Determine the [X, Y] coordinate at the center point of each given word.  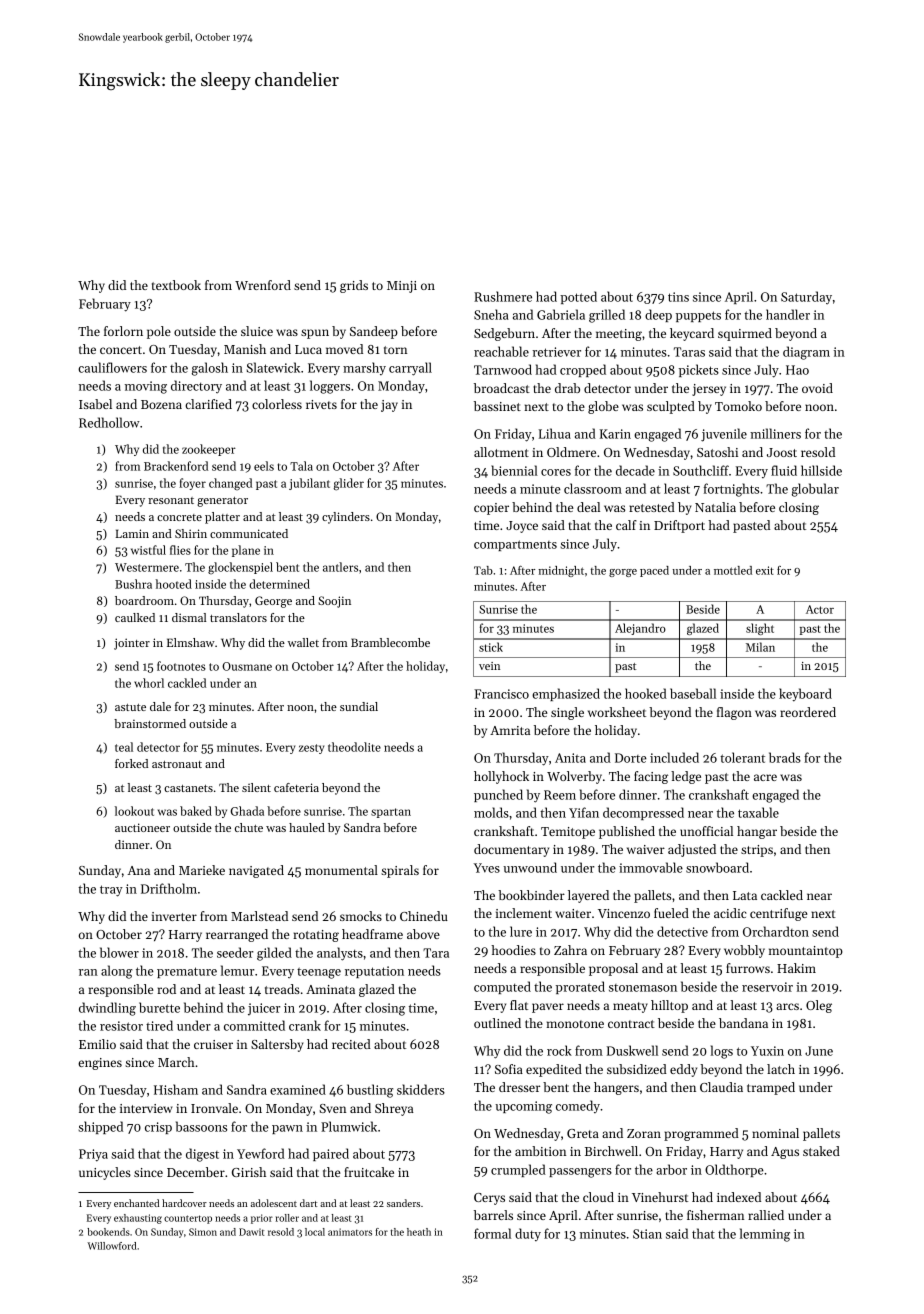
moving [146, 387]
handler [788, 314]
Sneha [491, 314]
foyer [192, 484]
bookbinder [531, 895]
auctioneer [142, 827]
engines [100, 1064]
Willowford [112, 1246]
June [819, 1051]
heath [419, 1232]
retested [652, 507]
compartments [515, 545]
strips [757, 851]
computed [502, 987]
